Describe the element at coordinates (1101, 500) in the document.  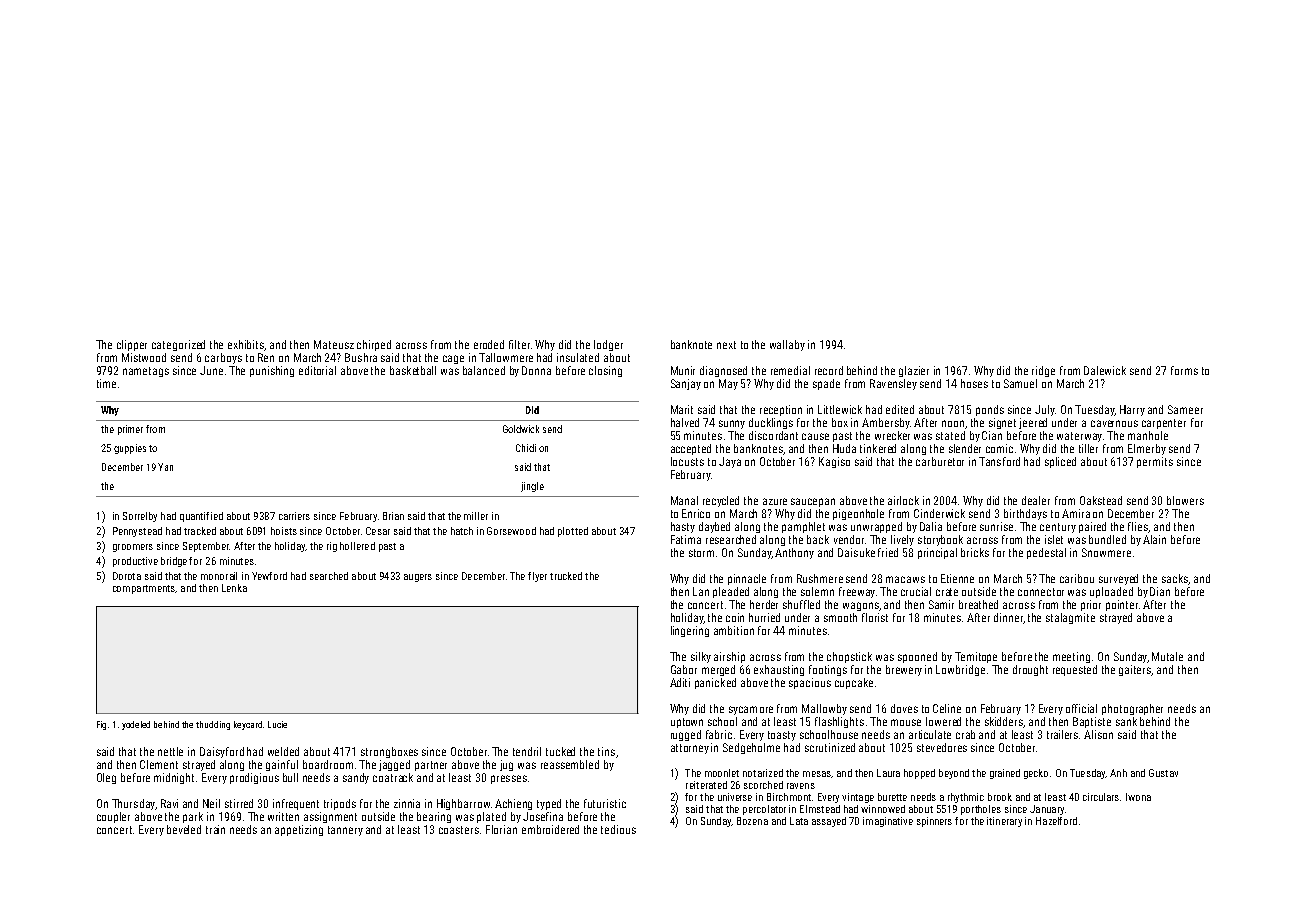
I see `Oakstead` at that location.
